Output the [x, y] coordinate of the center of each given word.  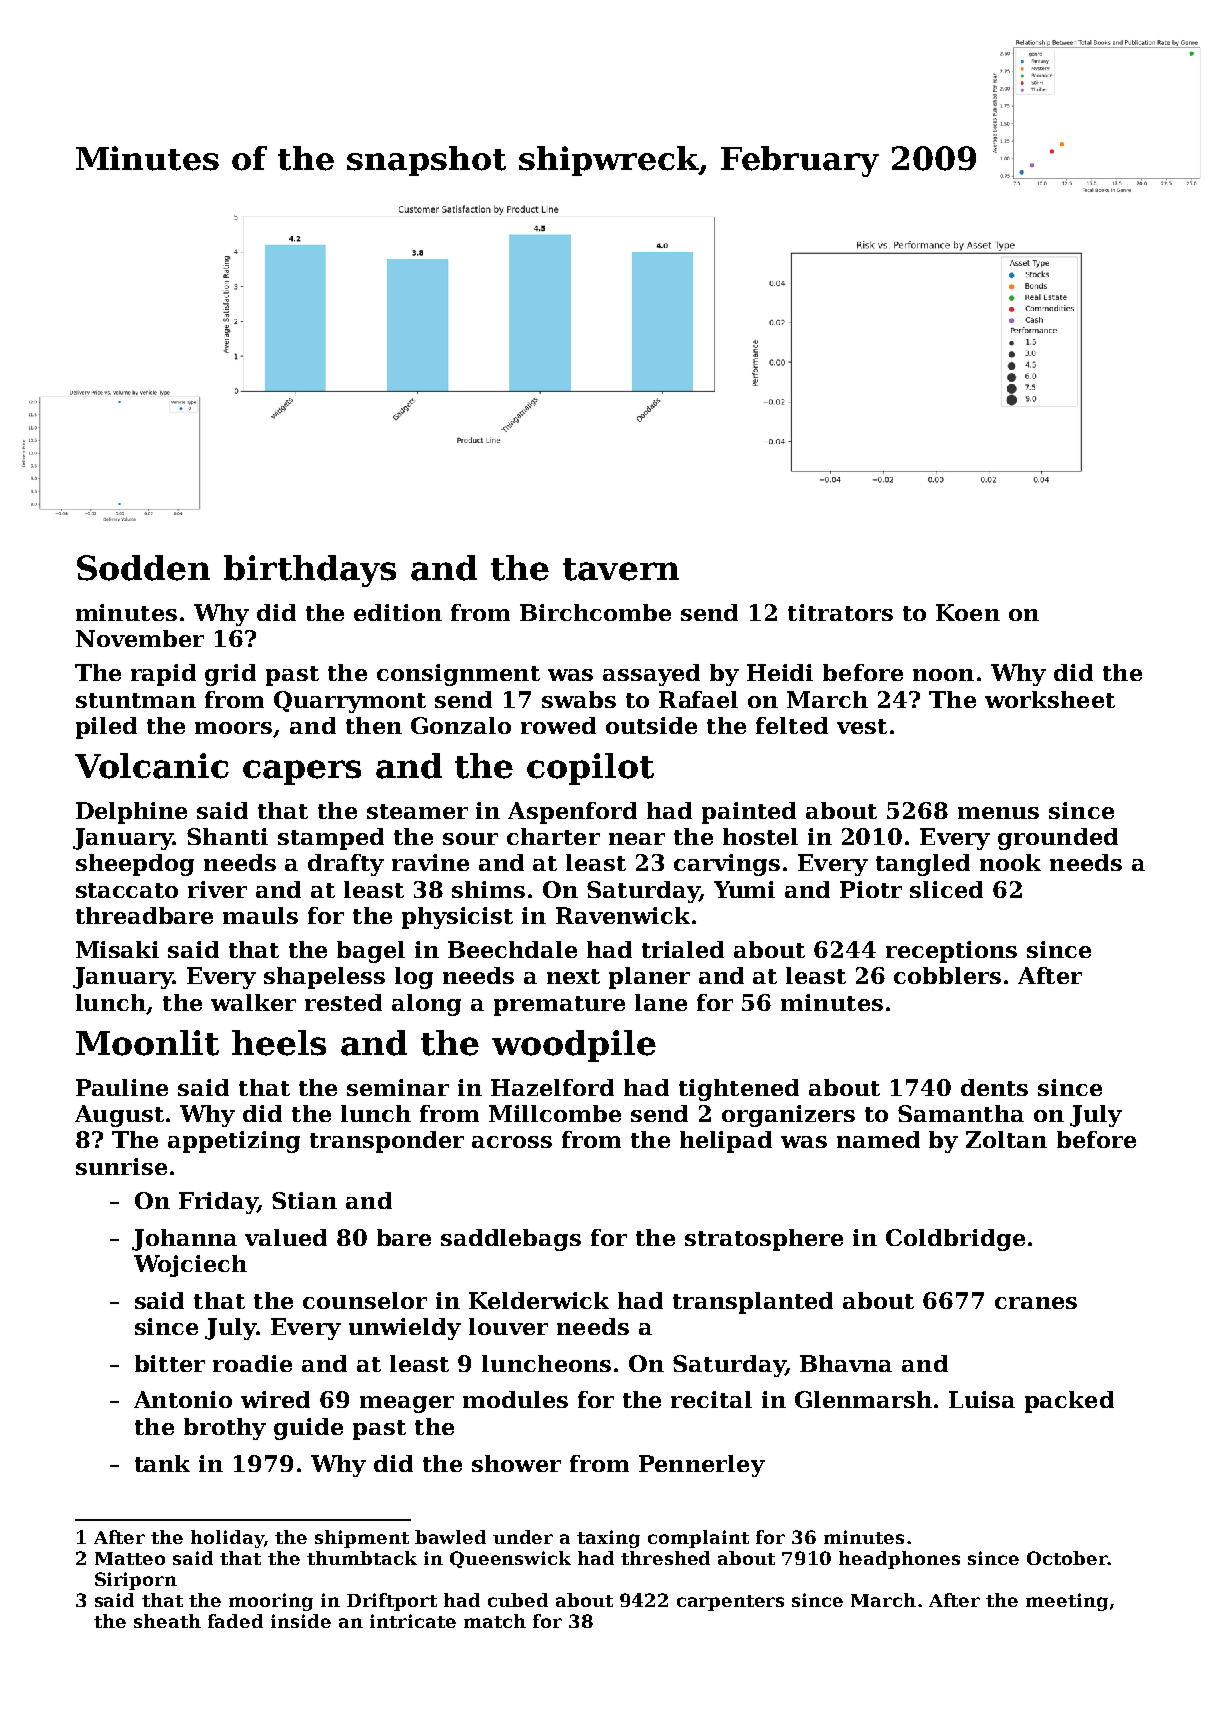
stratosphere [764, 1240]
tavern [621, 569]
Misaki [117, 949]
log [414, 978]
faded [235, 1621]
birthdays [310, 571]
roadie [252, 1363]
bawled [450, 1537]
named [878, 1139]
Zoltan [1006, 1139]
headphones [899, 1560]
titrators [840, 612]
